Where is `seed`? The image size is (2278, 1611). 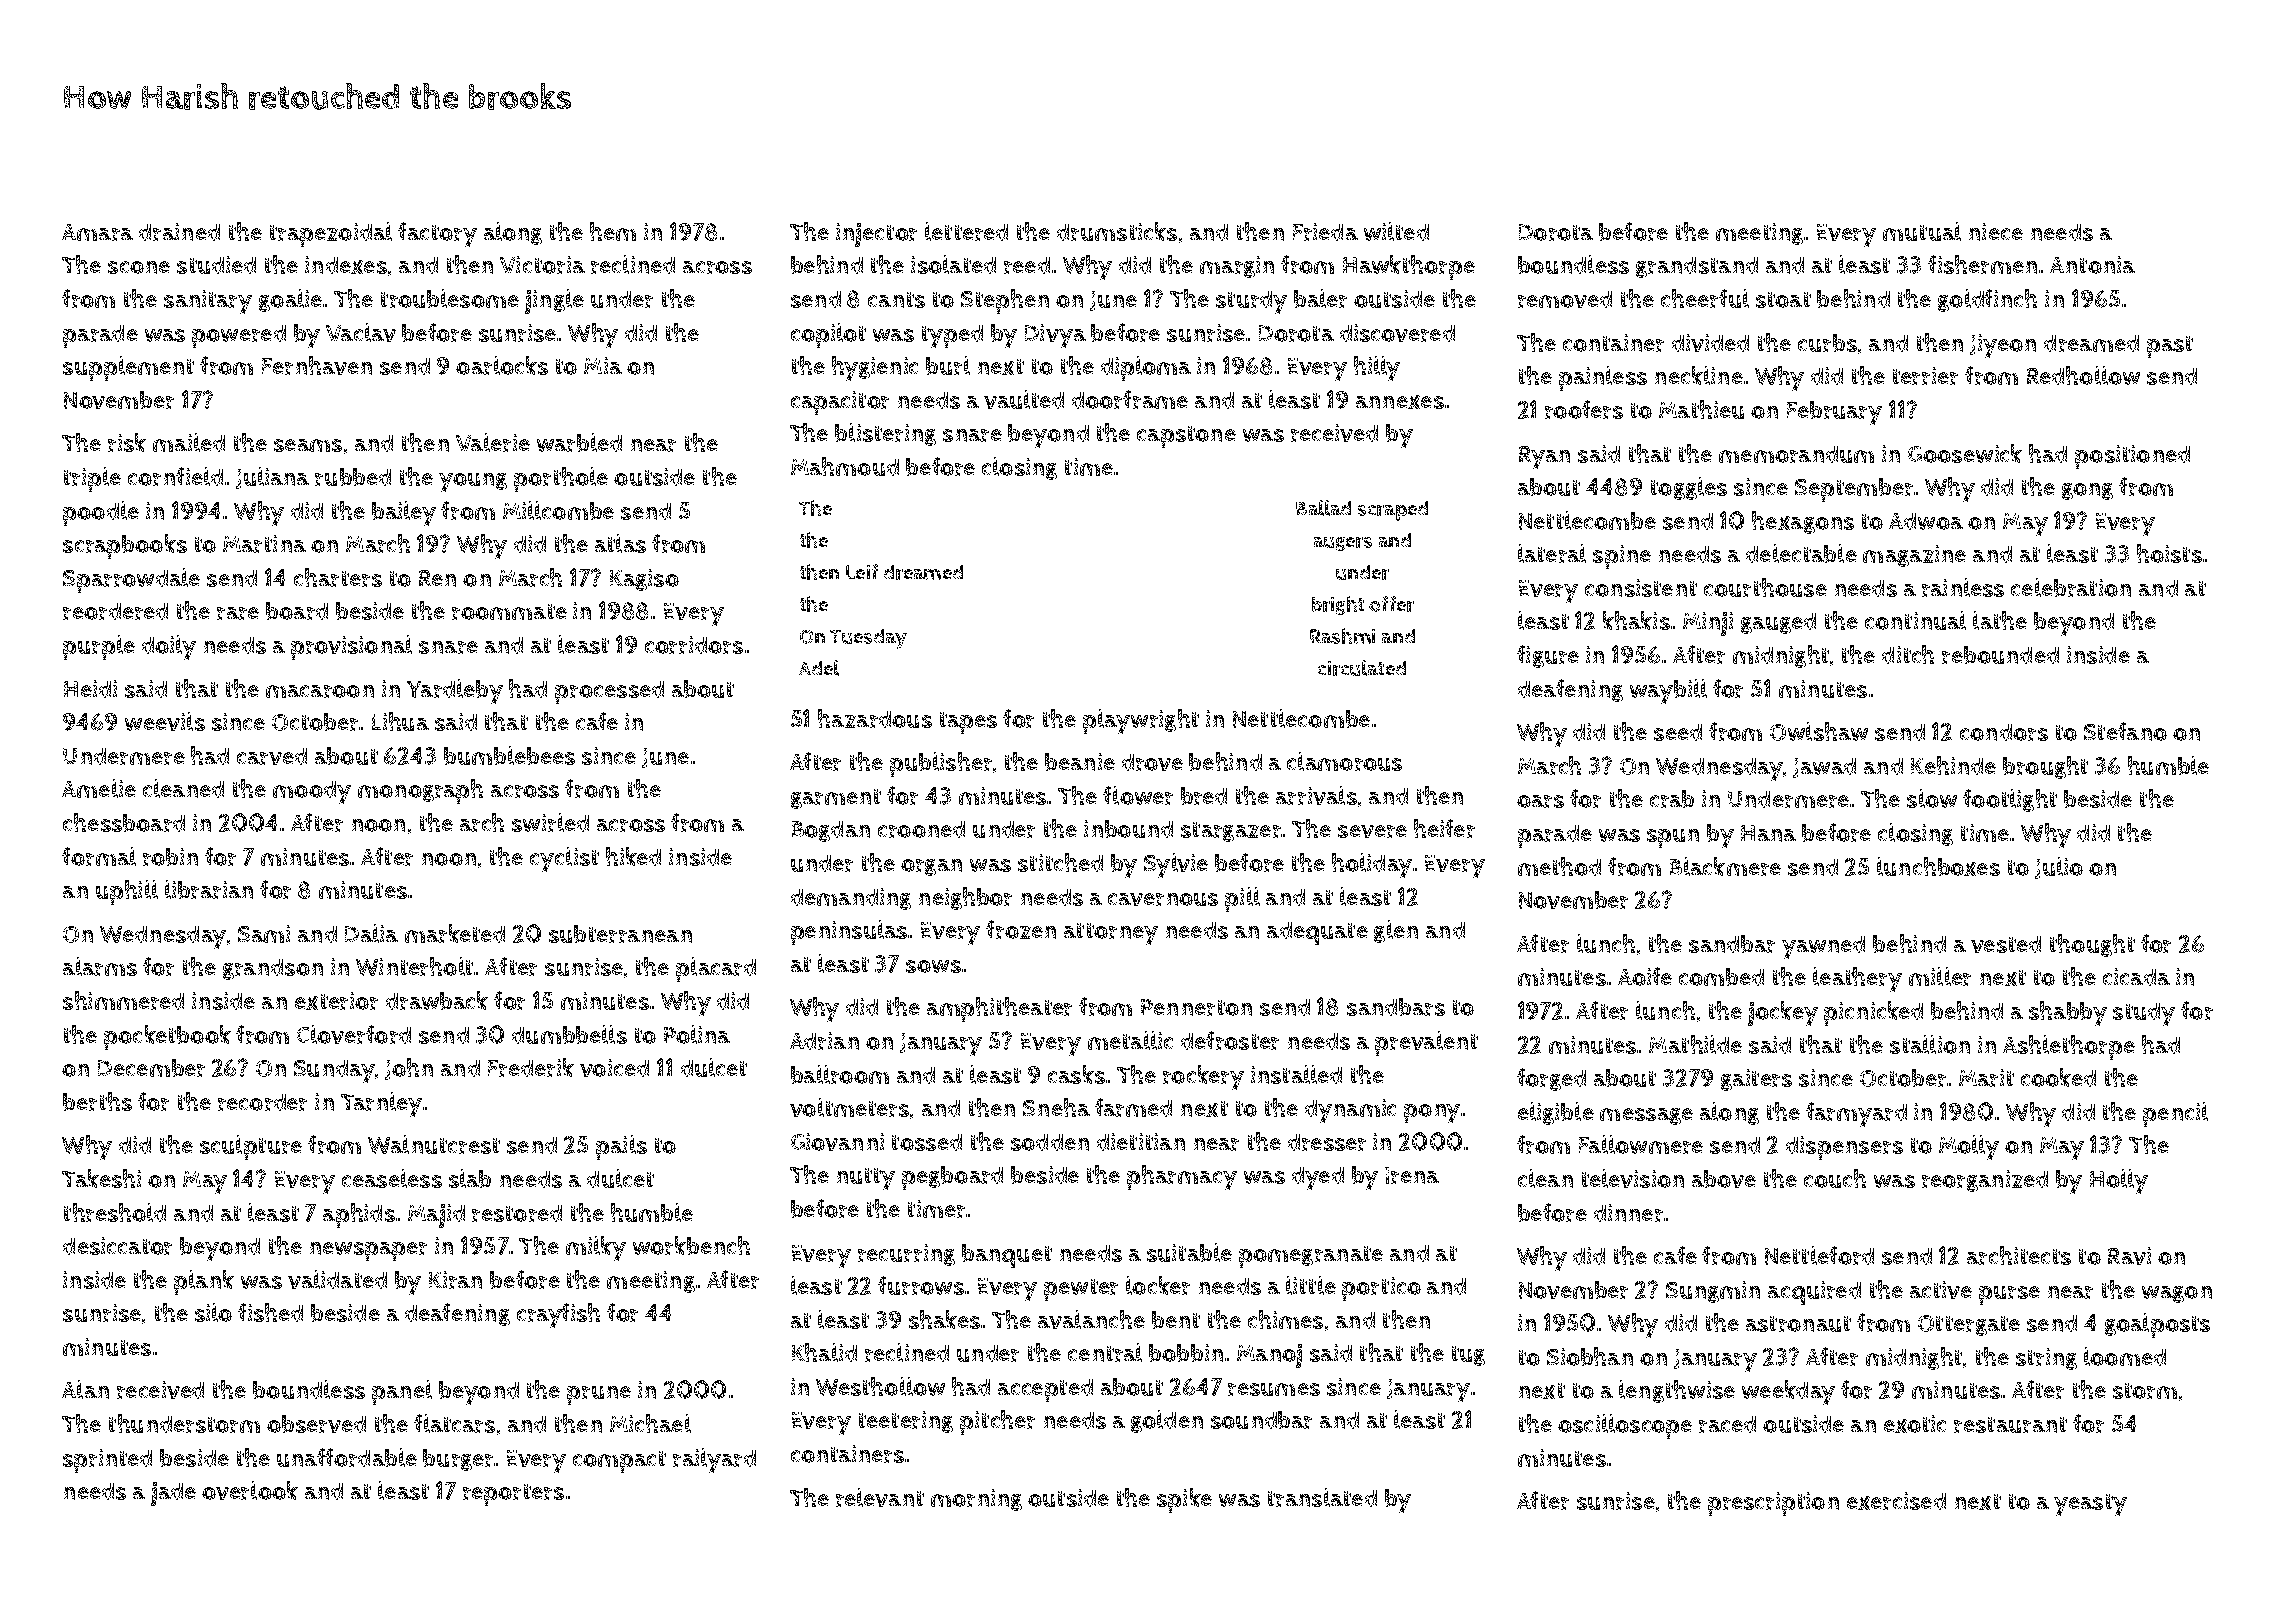 seed is located at coordinates (1678, 732).
